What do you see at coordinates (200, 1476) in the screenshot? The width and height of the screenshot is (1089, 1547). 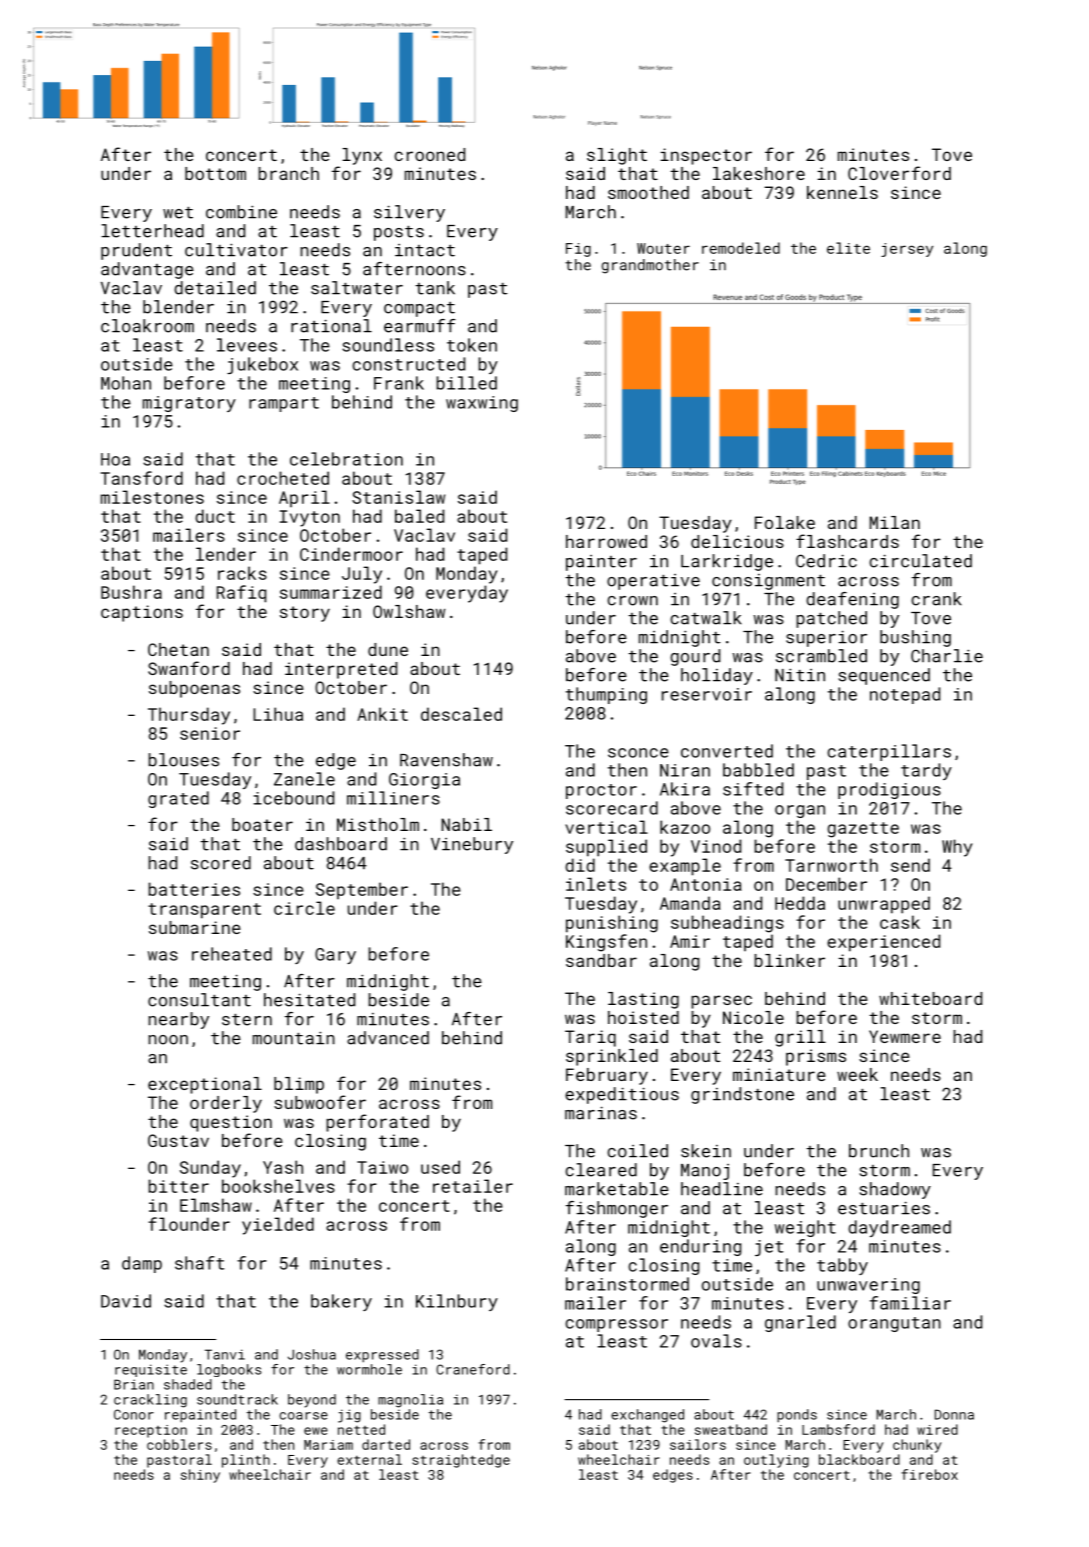 I see `shiny` at bounding box center [200, 1476].
